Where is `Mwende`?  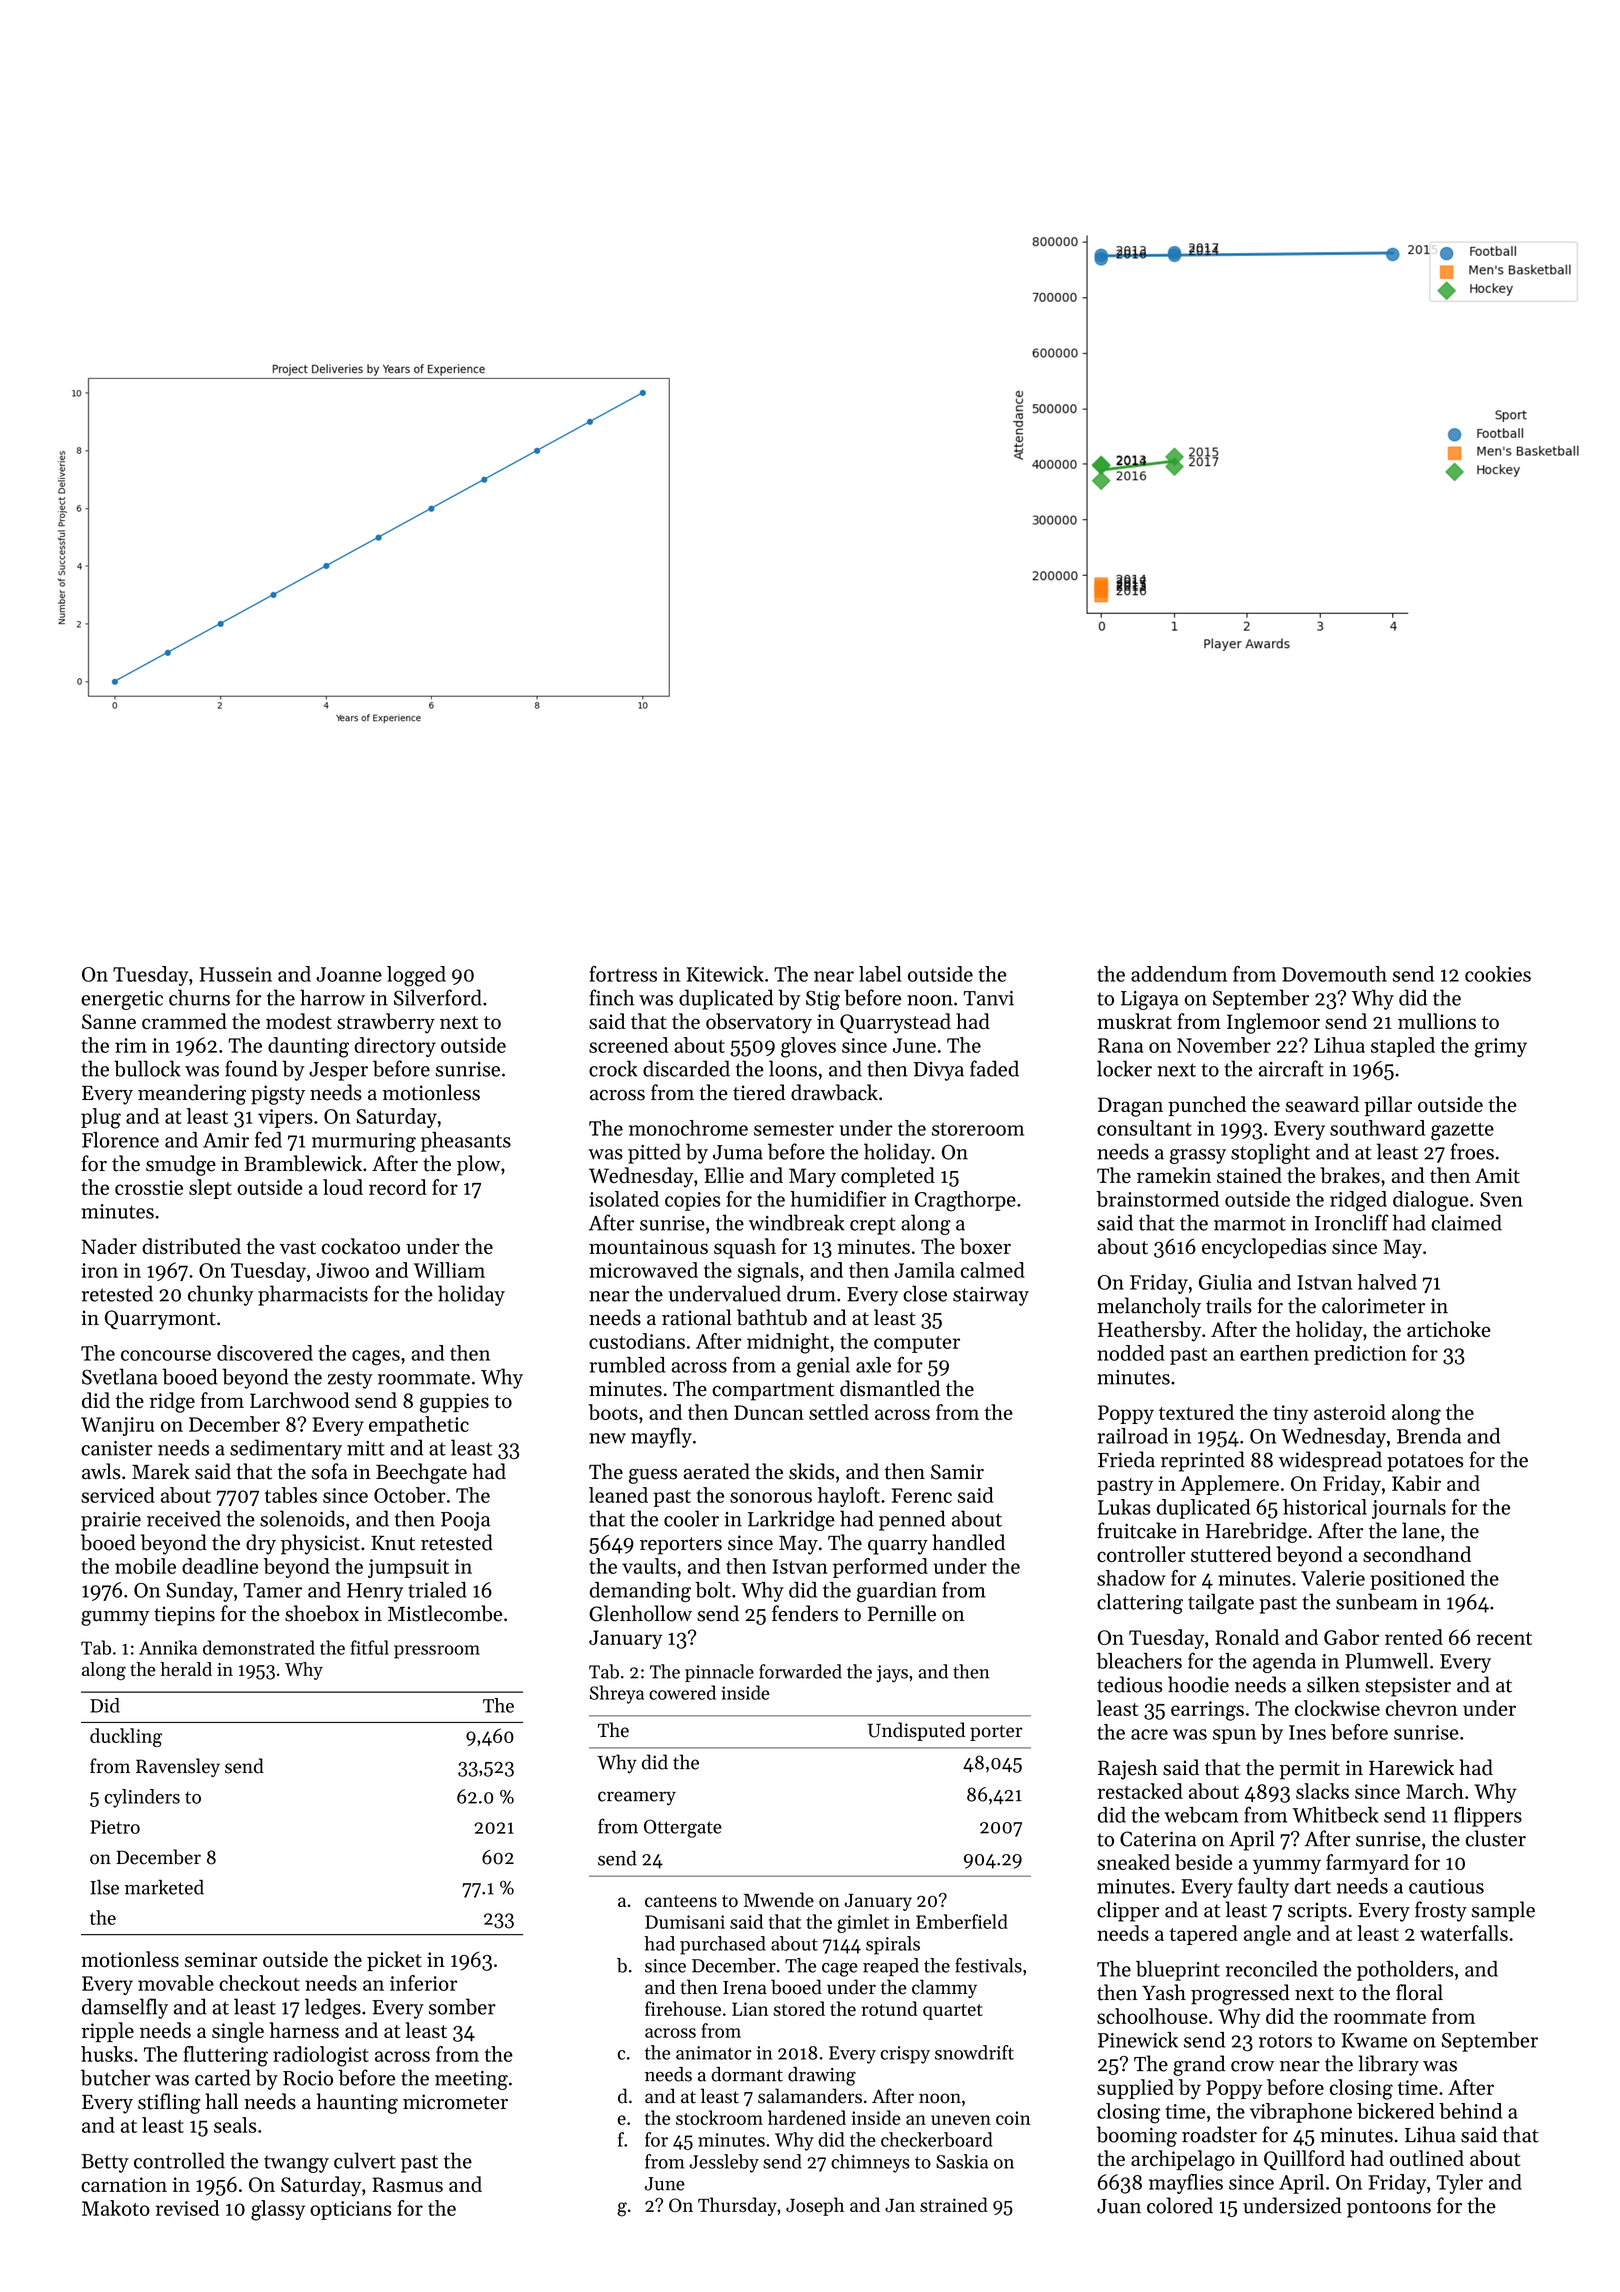 Mwende is located at coordinates (779, 1899).
